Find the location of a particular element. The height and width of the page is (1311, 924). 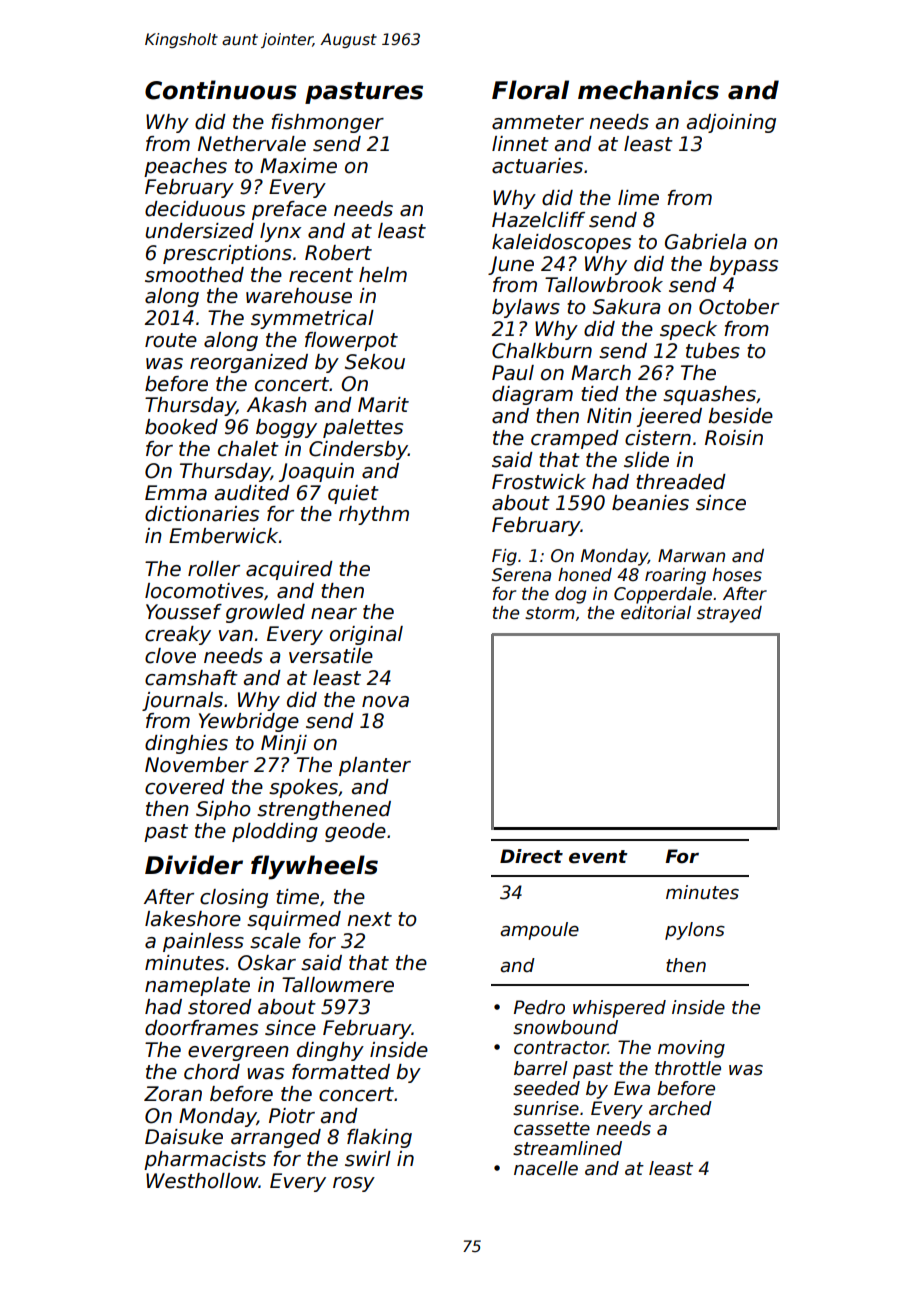

closing is located at coordinates (234, 898).
